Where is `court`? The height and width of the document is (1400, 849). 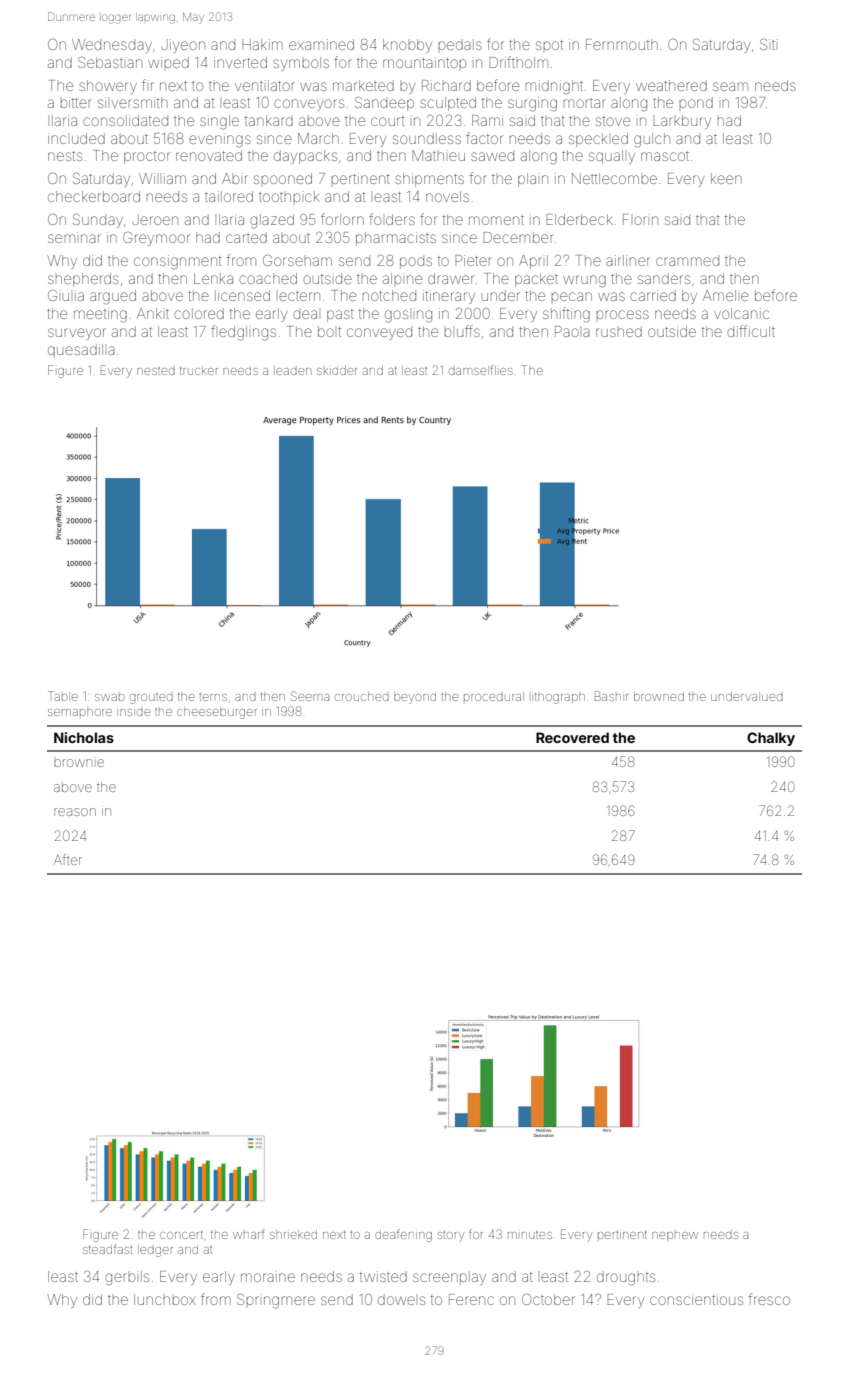 court is located at coordinates (388, 121).
